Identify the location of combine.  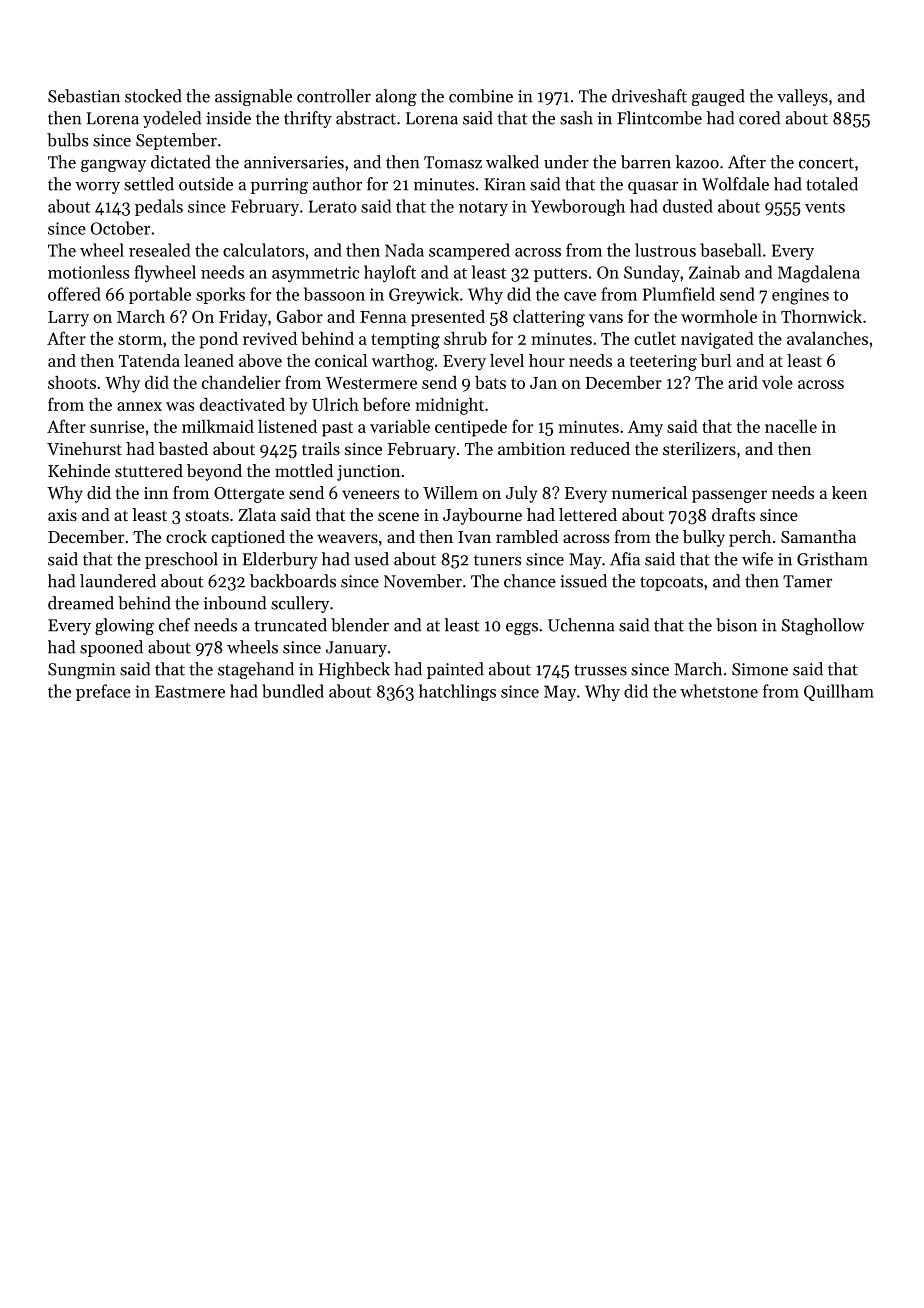
(481, 96).
